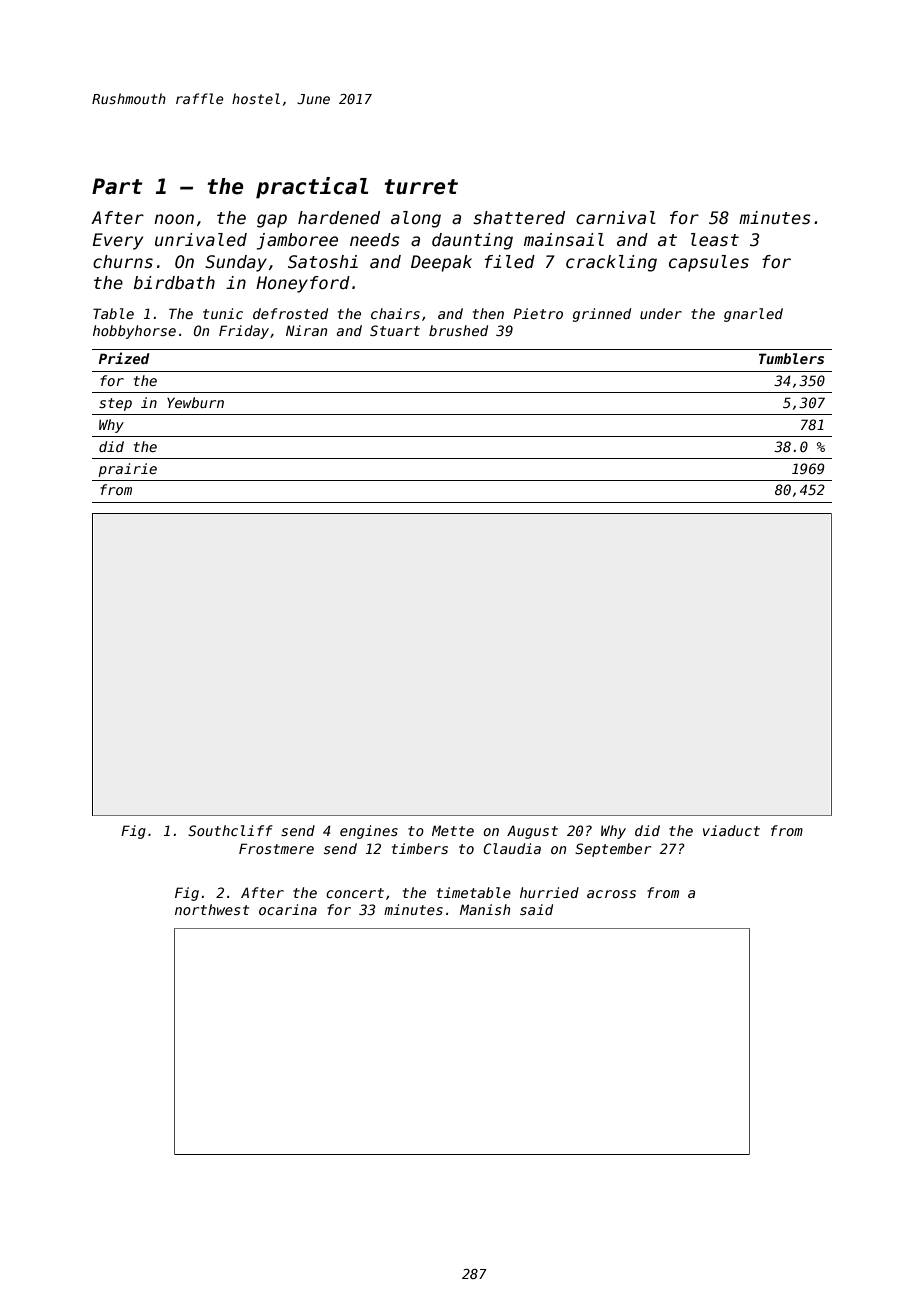  What do you see at coordinates (532, 832) in the page?
I see `August` at bounding box center [532, 832].
